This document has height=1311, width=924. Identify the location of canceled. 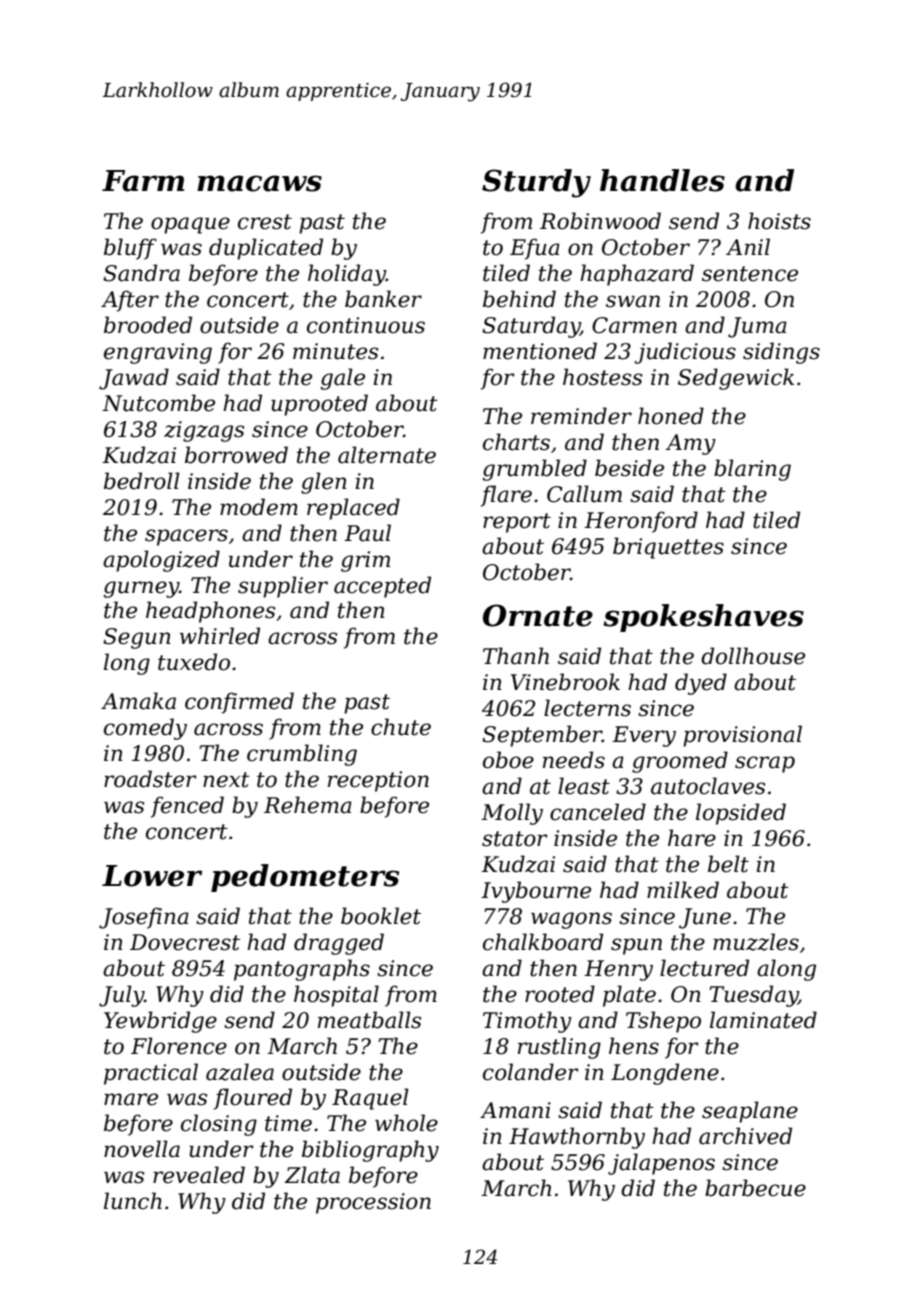
(598, 812).
